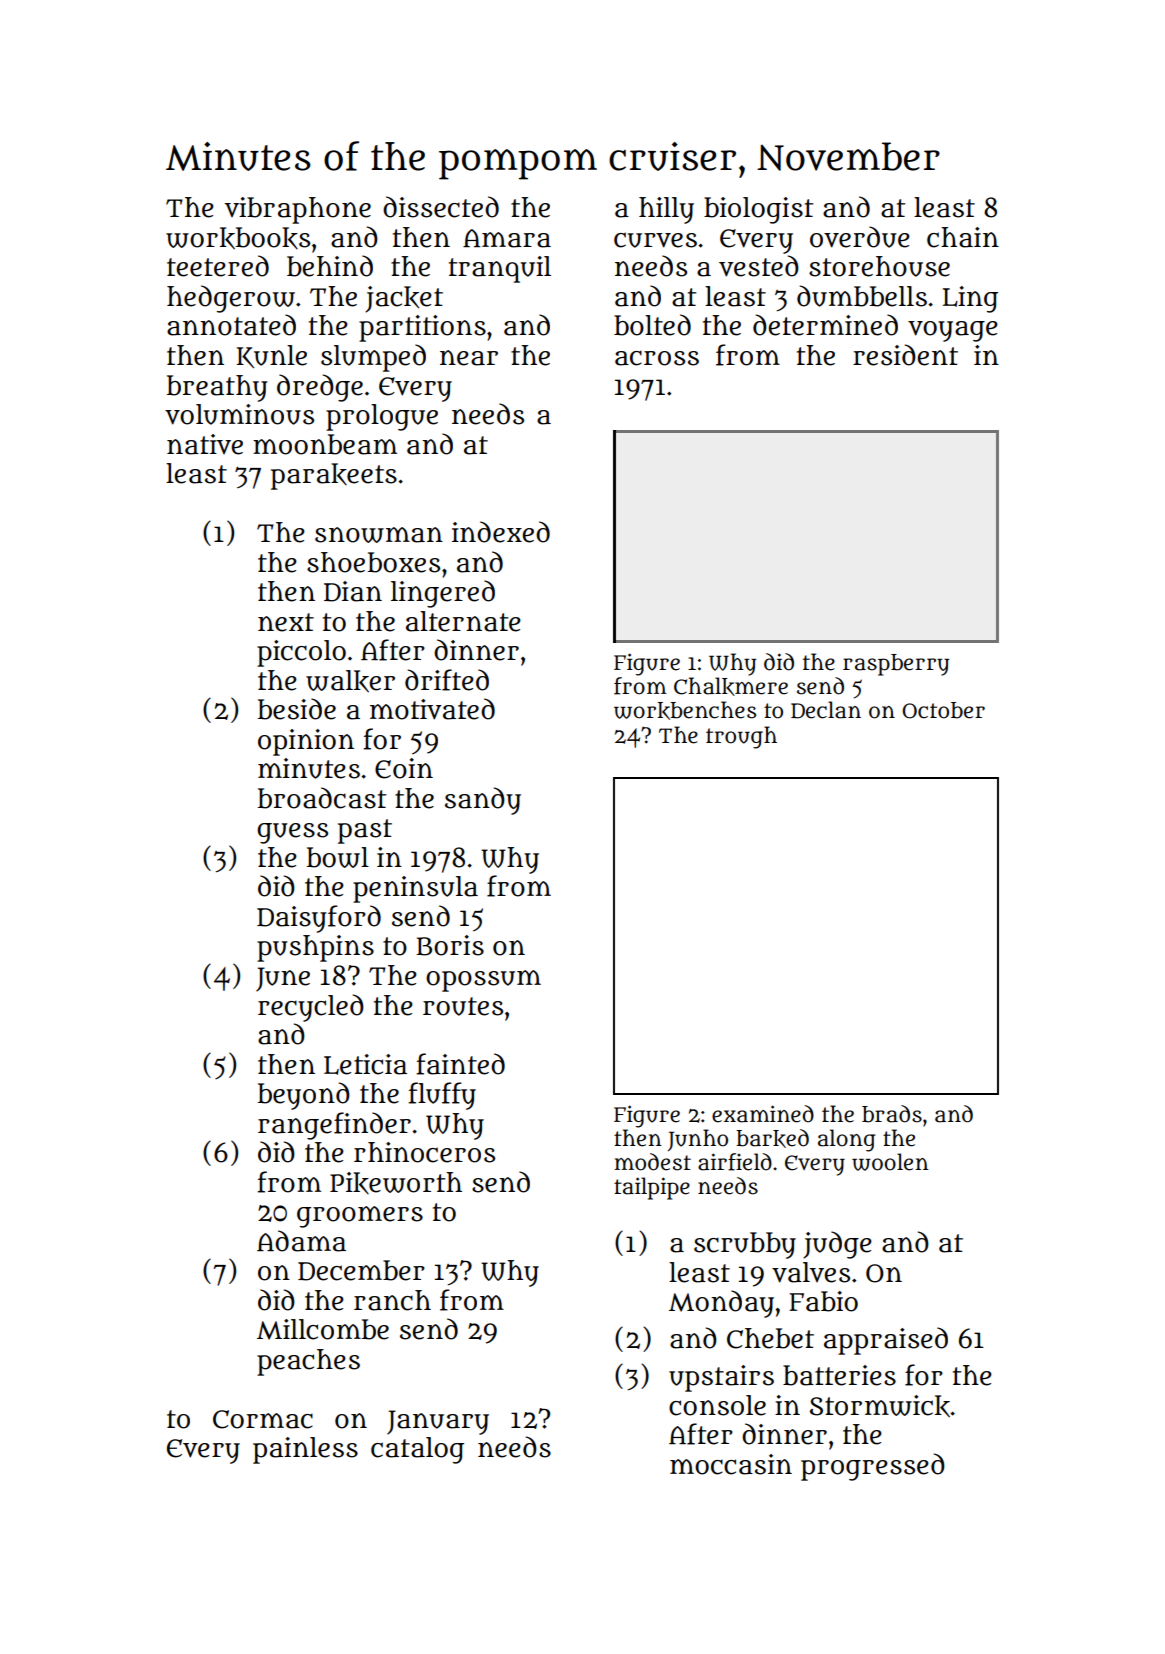 The image size is (1165, 1654). What do you see at coordinates (721, 1304) in the page?
I see `Monday` at bounding box center [721, 1304].
